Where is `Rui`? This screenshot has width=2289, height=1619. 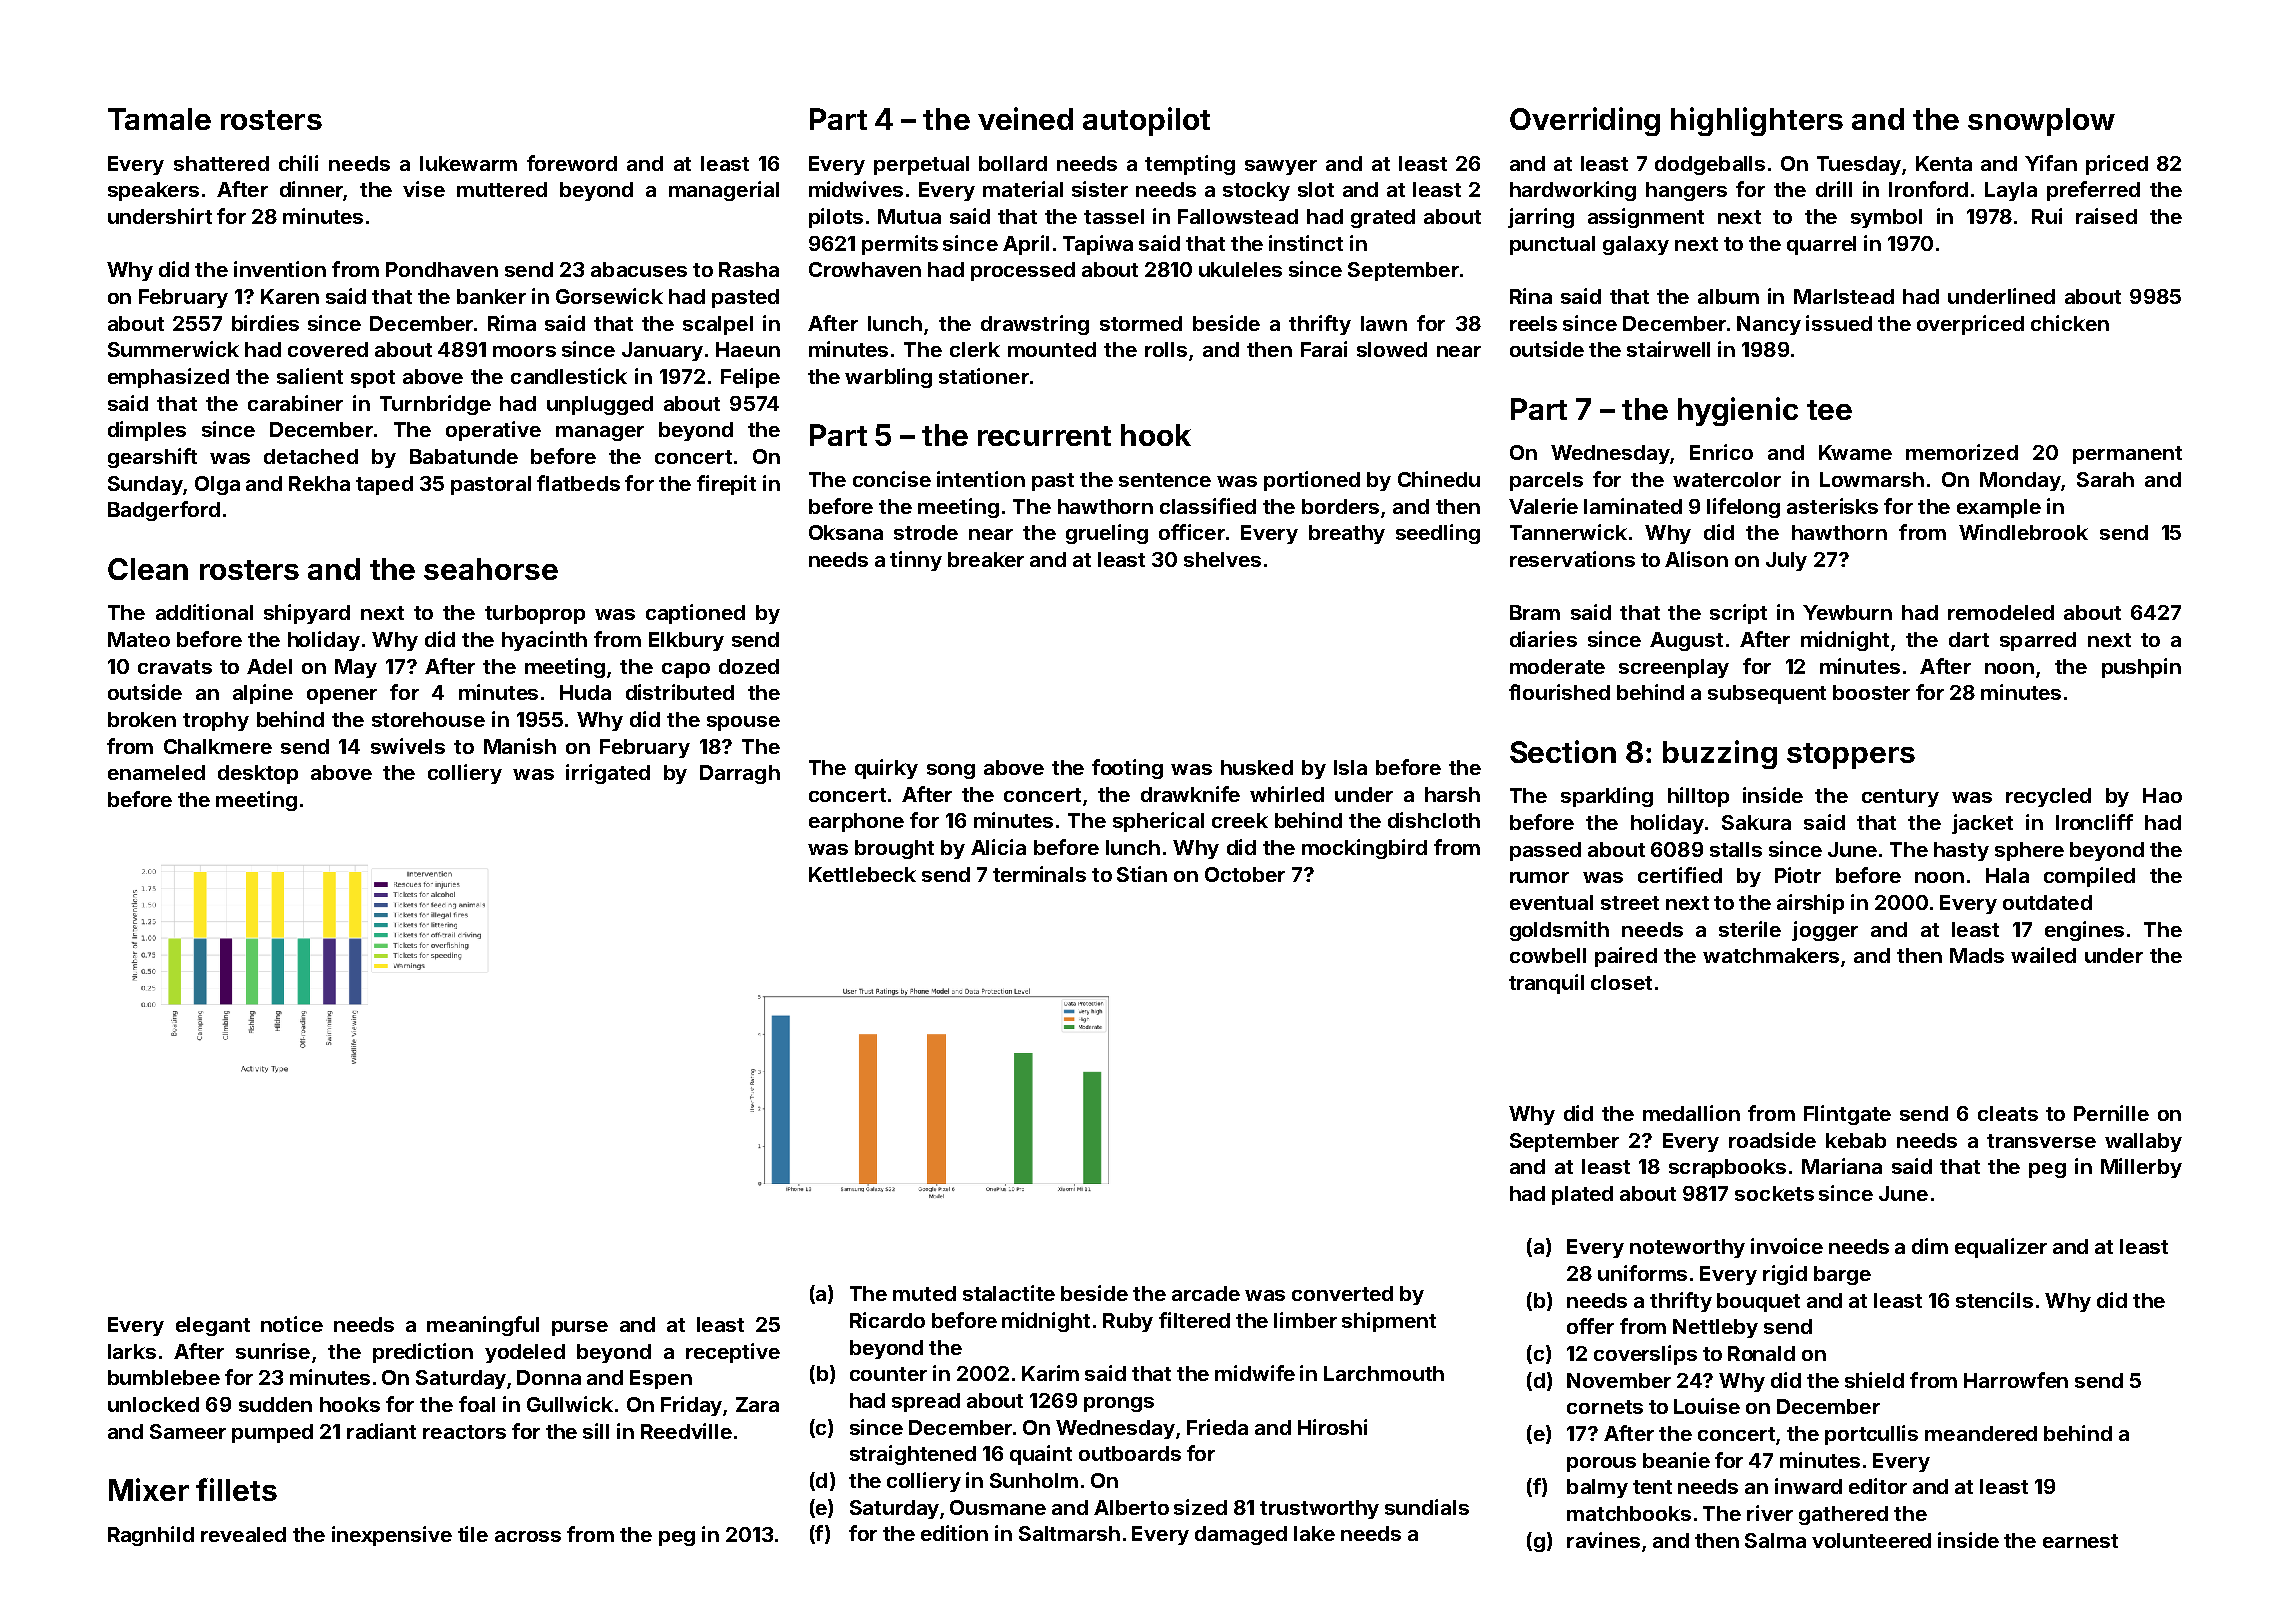
Rui is located at coordinates (2047, 216).
